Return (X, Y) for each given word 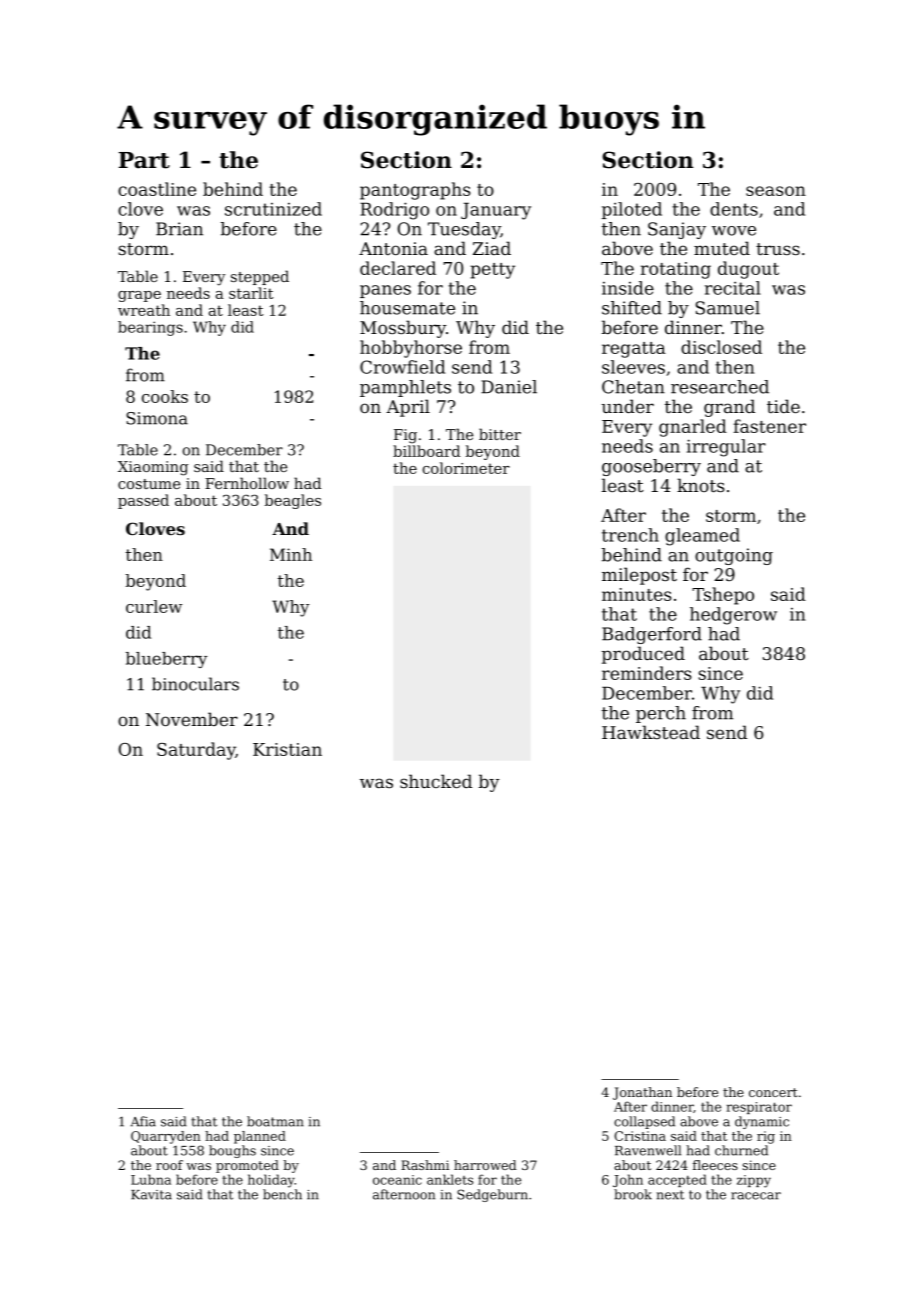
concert (773, 1092)
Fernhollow (247, 483)
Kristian (287, 749)
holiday (271, 1181)
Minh (291, 554)
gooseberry (651, 467)
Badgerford (652, 635)
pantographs (415, 191)
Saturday (196, 751)
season (776, 191)
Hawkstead (651, 732)
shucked (436, 781)
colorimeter (466, 468)
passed (143, 501)
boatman (275, 1121)
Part (144, 160)
